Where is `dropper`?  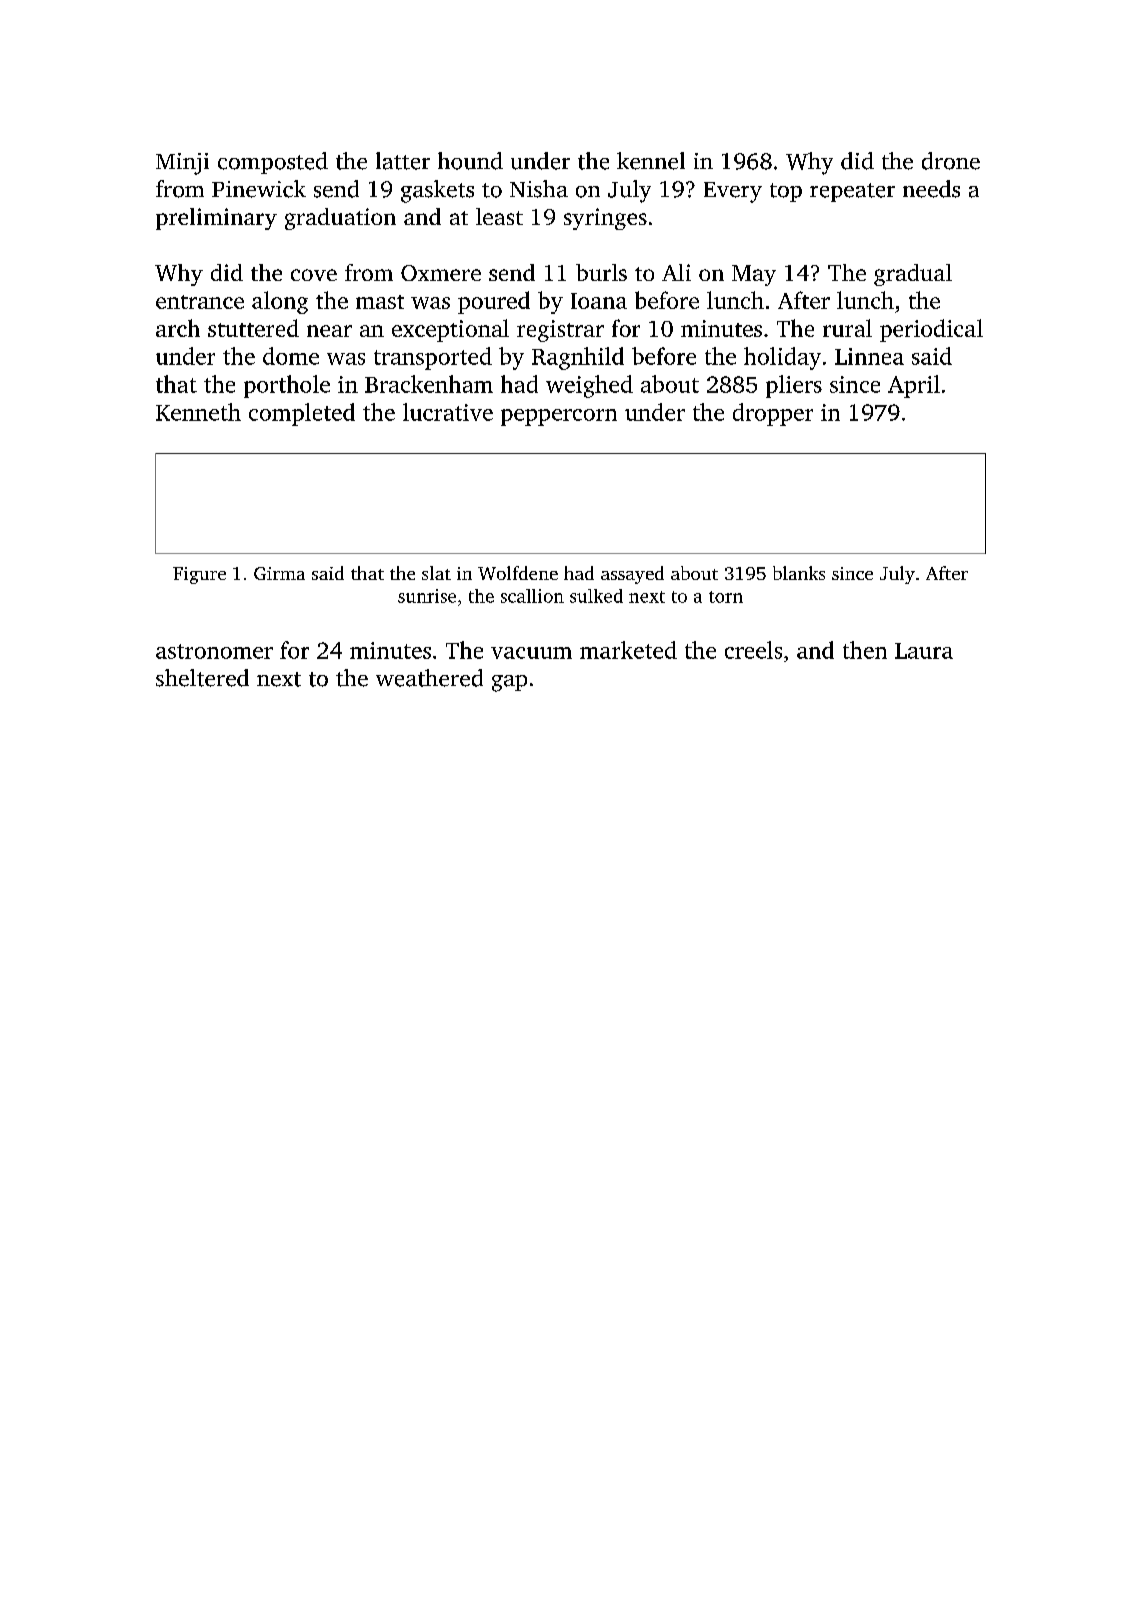 dropper is located at coordinates (773, 414).
